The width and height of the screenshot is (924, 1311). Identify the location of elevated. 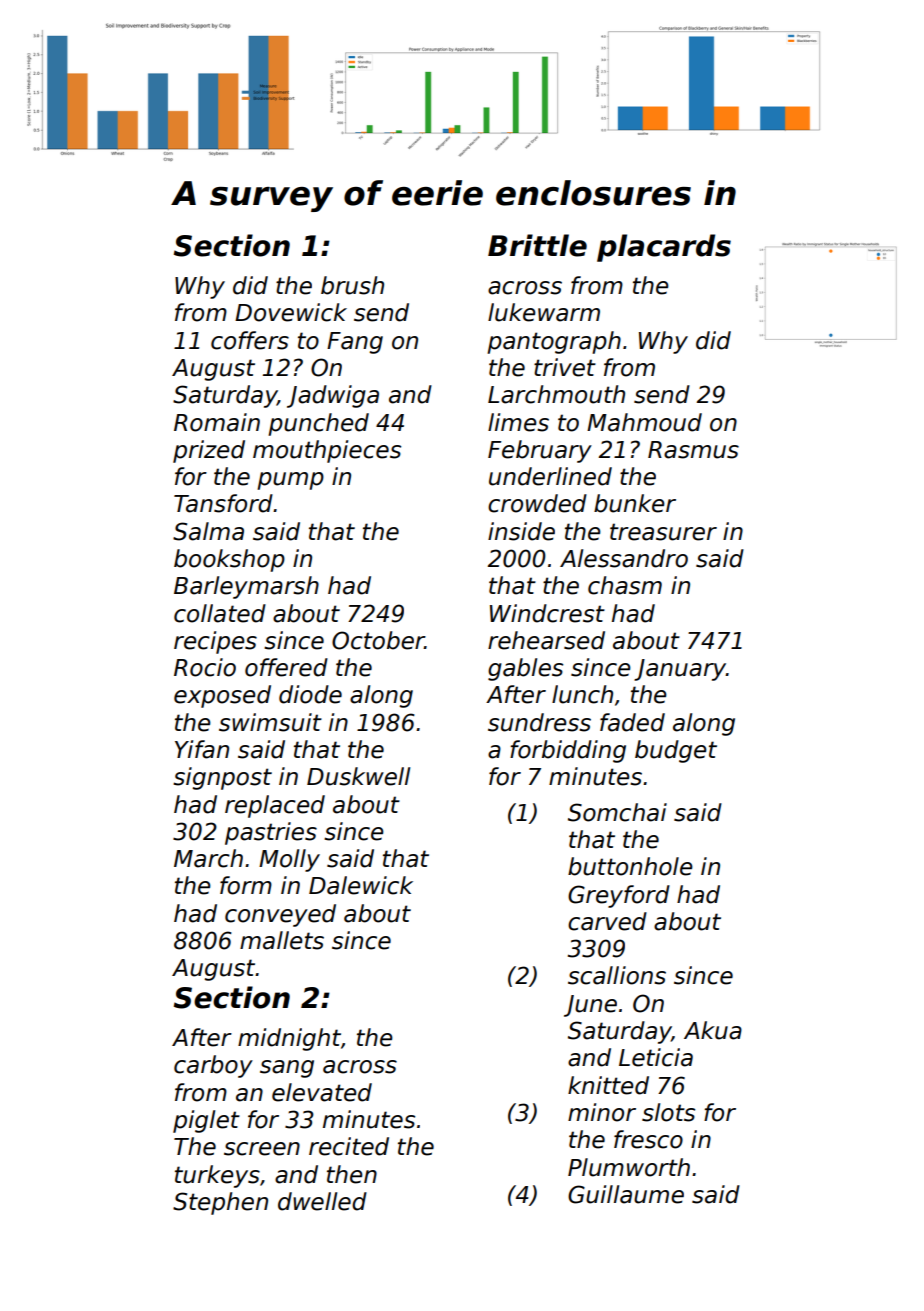
(322, 1092).
